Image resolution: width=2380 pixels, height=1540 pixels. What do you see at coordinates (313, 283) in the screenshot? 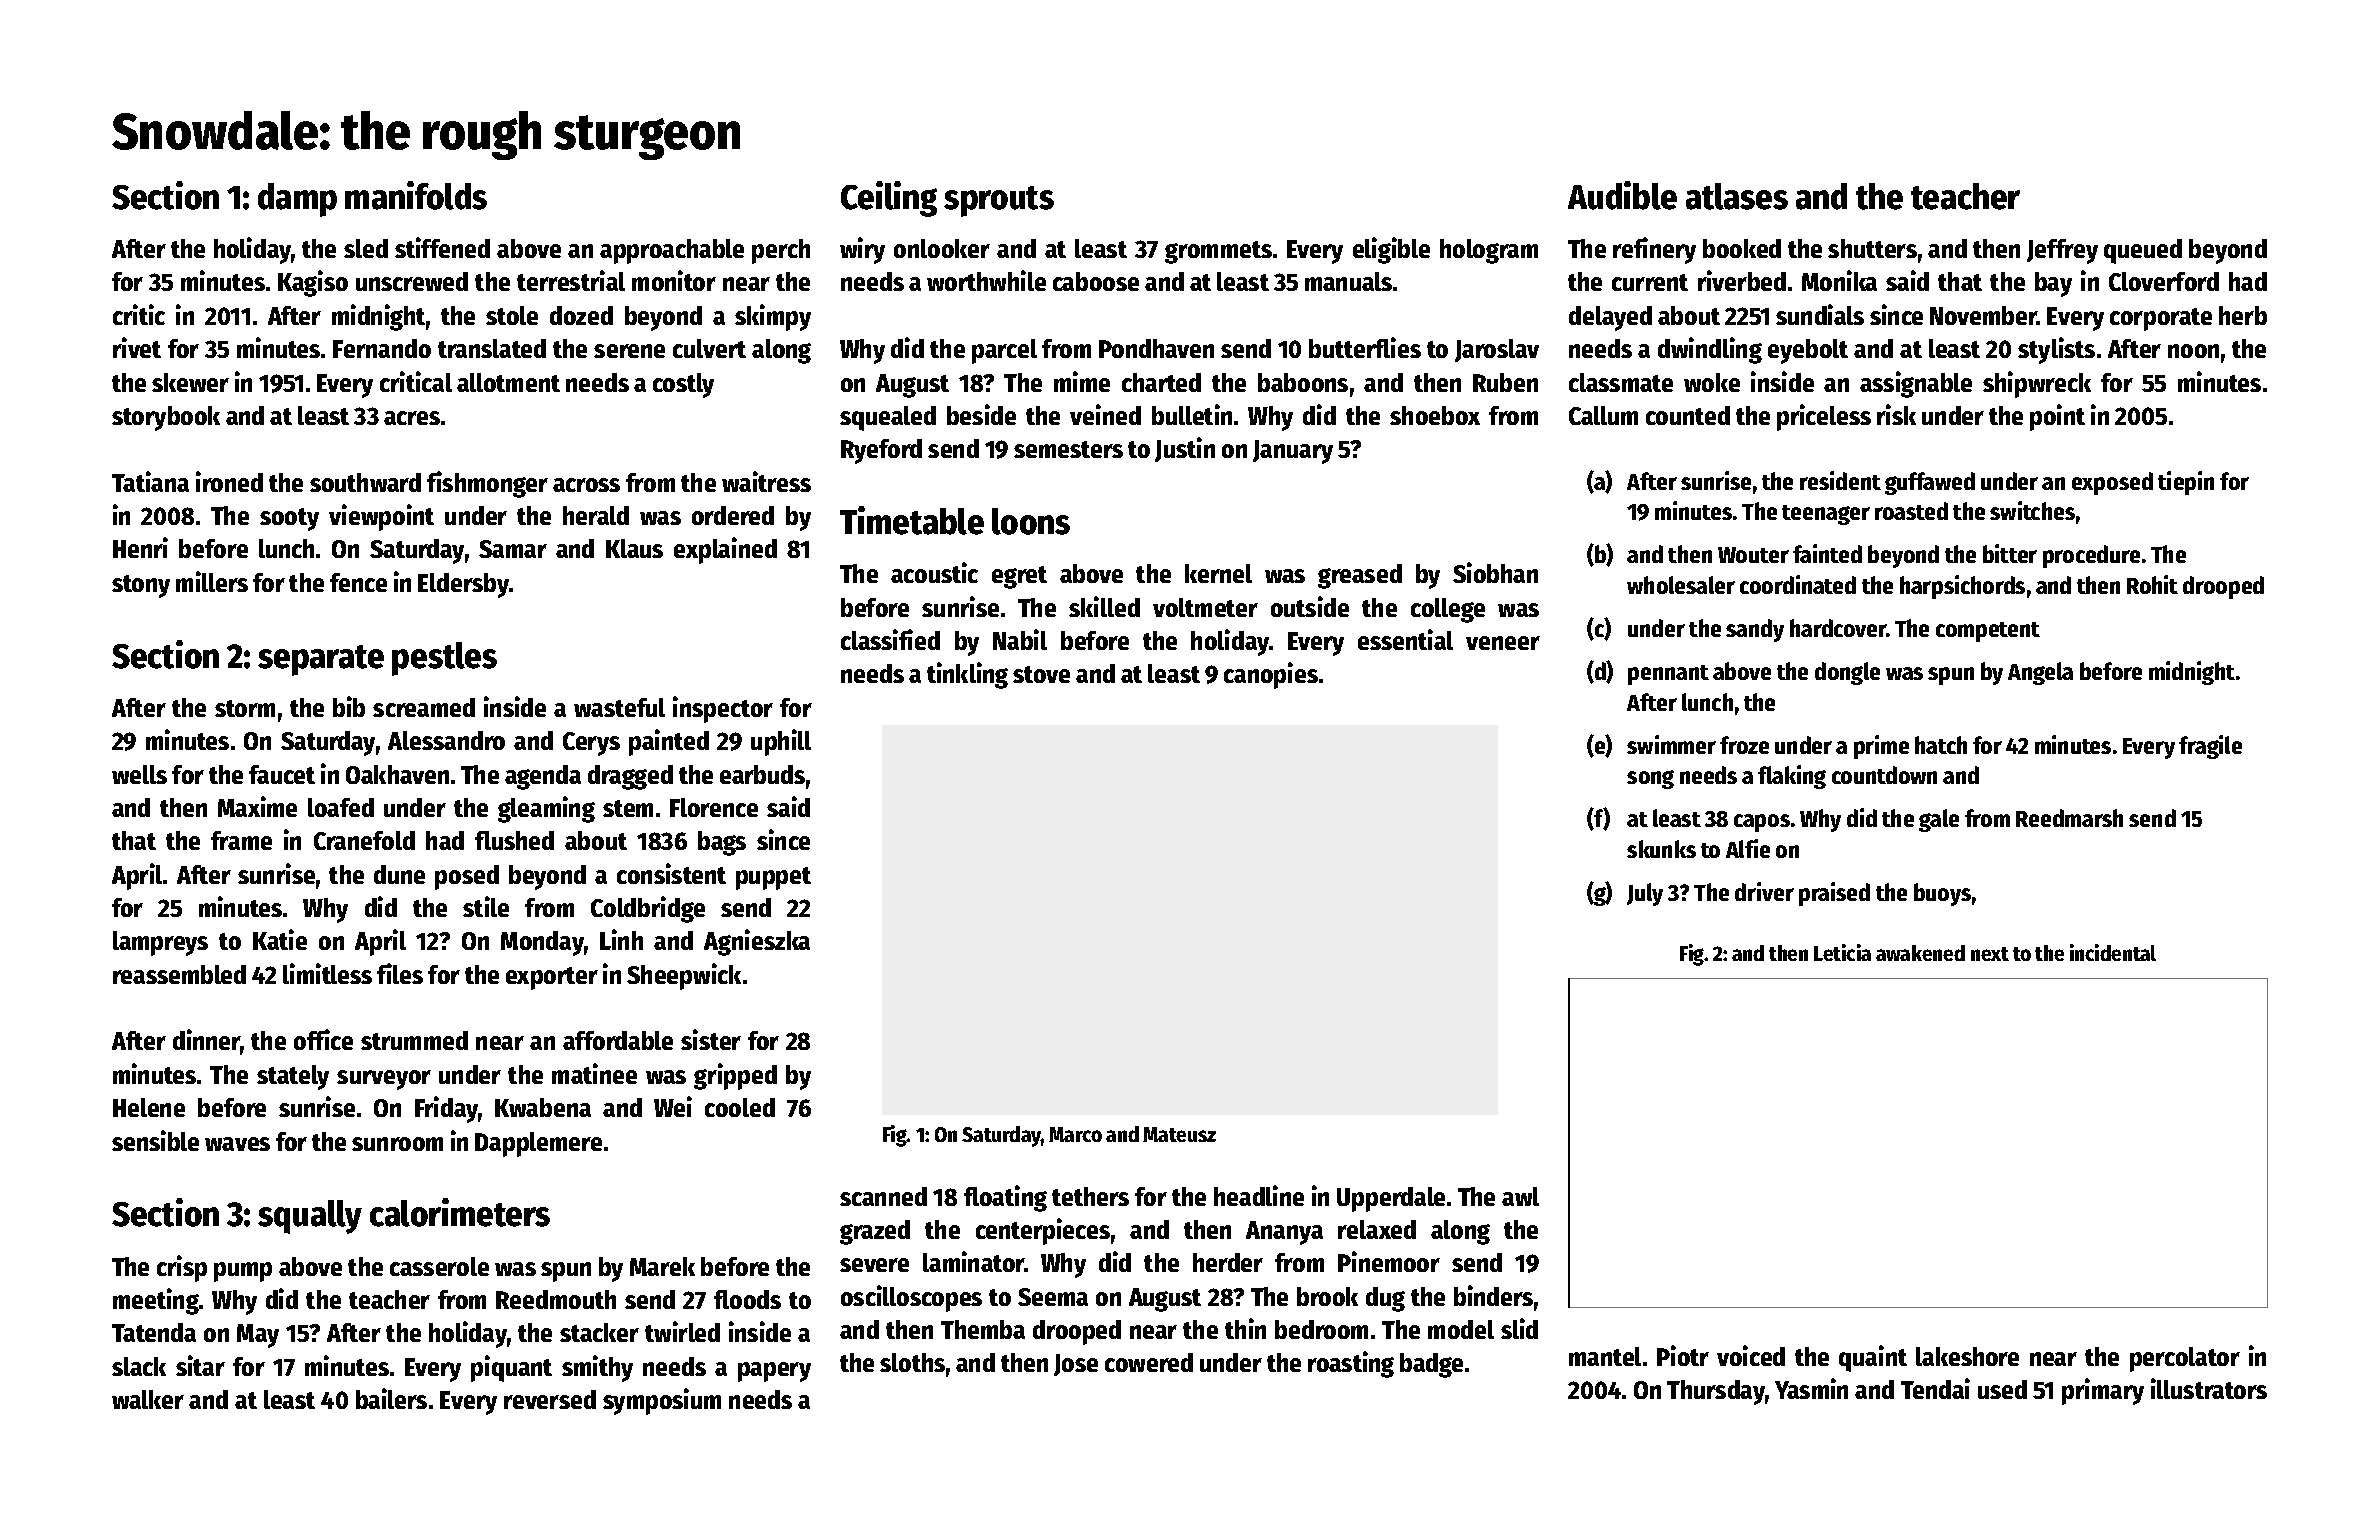
I see `Kagiso` at bounding box center [313, 283].
